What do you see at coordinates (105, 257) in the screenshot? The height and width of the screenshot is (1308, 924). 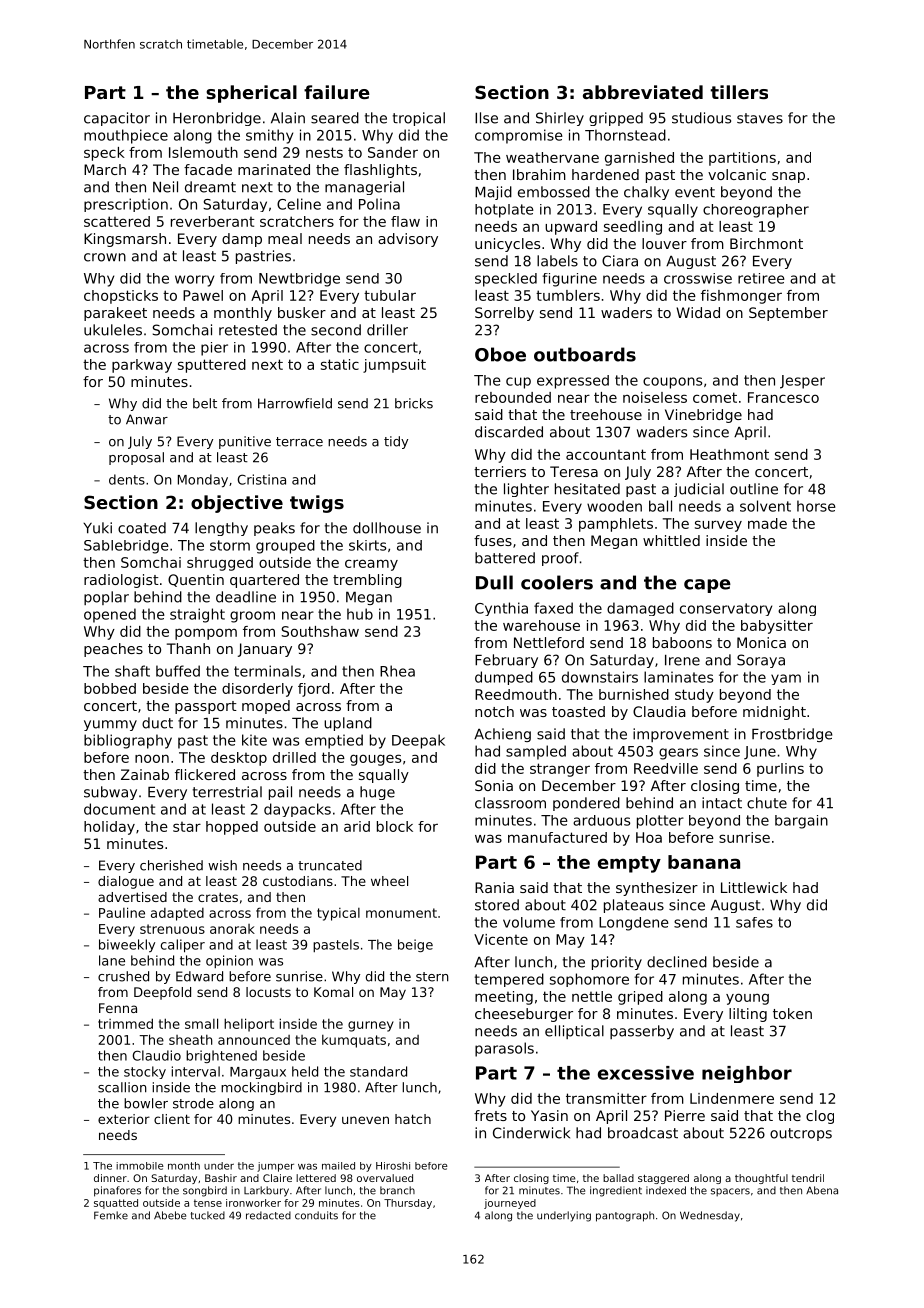 I see `crown` at bounding box center [105, 257].
